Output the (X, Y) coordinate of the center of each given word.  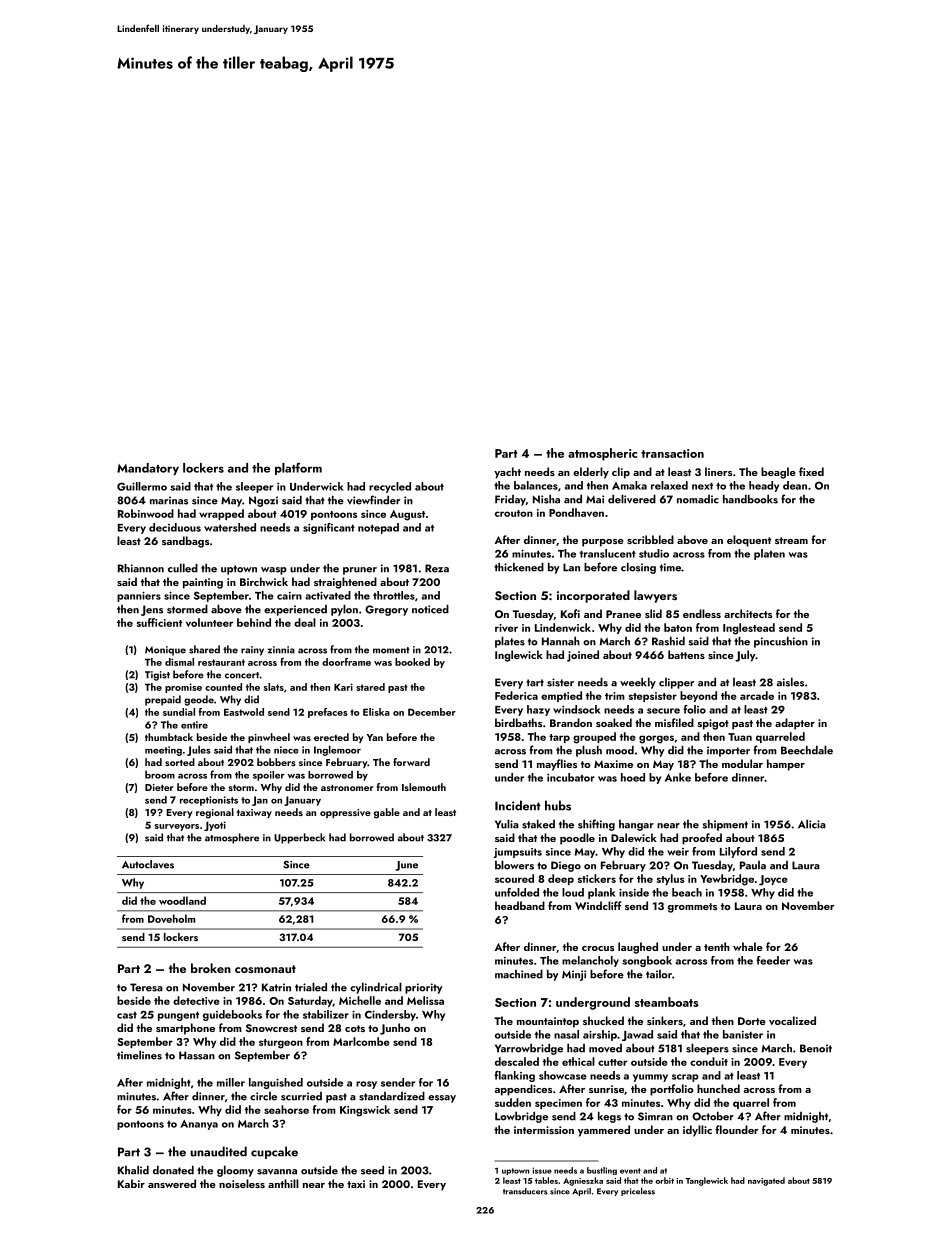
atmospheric (602, 454)
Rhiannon (141, 568)
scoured (514, 878)
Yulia (507, 824)
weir (678, 852)
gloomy (235, 1171)
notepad (378, 528)
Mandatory (148, 469)
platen (769, 554)
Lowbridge (521, 1117)
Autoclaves (148, 864)
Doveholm (171, 918)
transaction (672, 453)
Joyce (773, 880)
